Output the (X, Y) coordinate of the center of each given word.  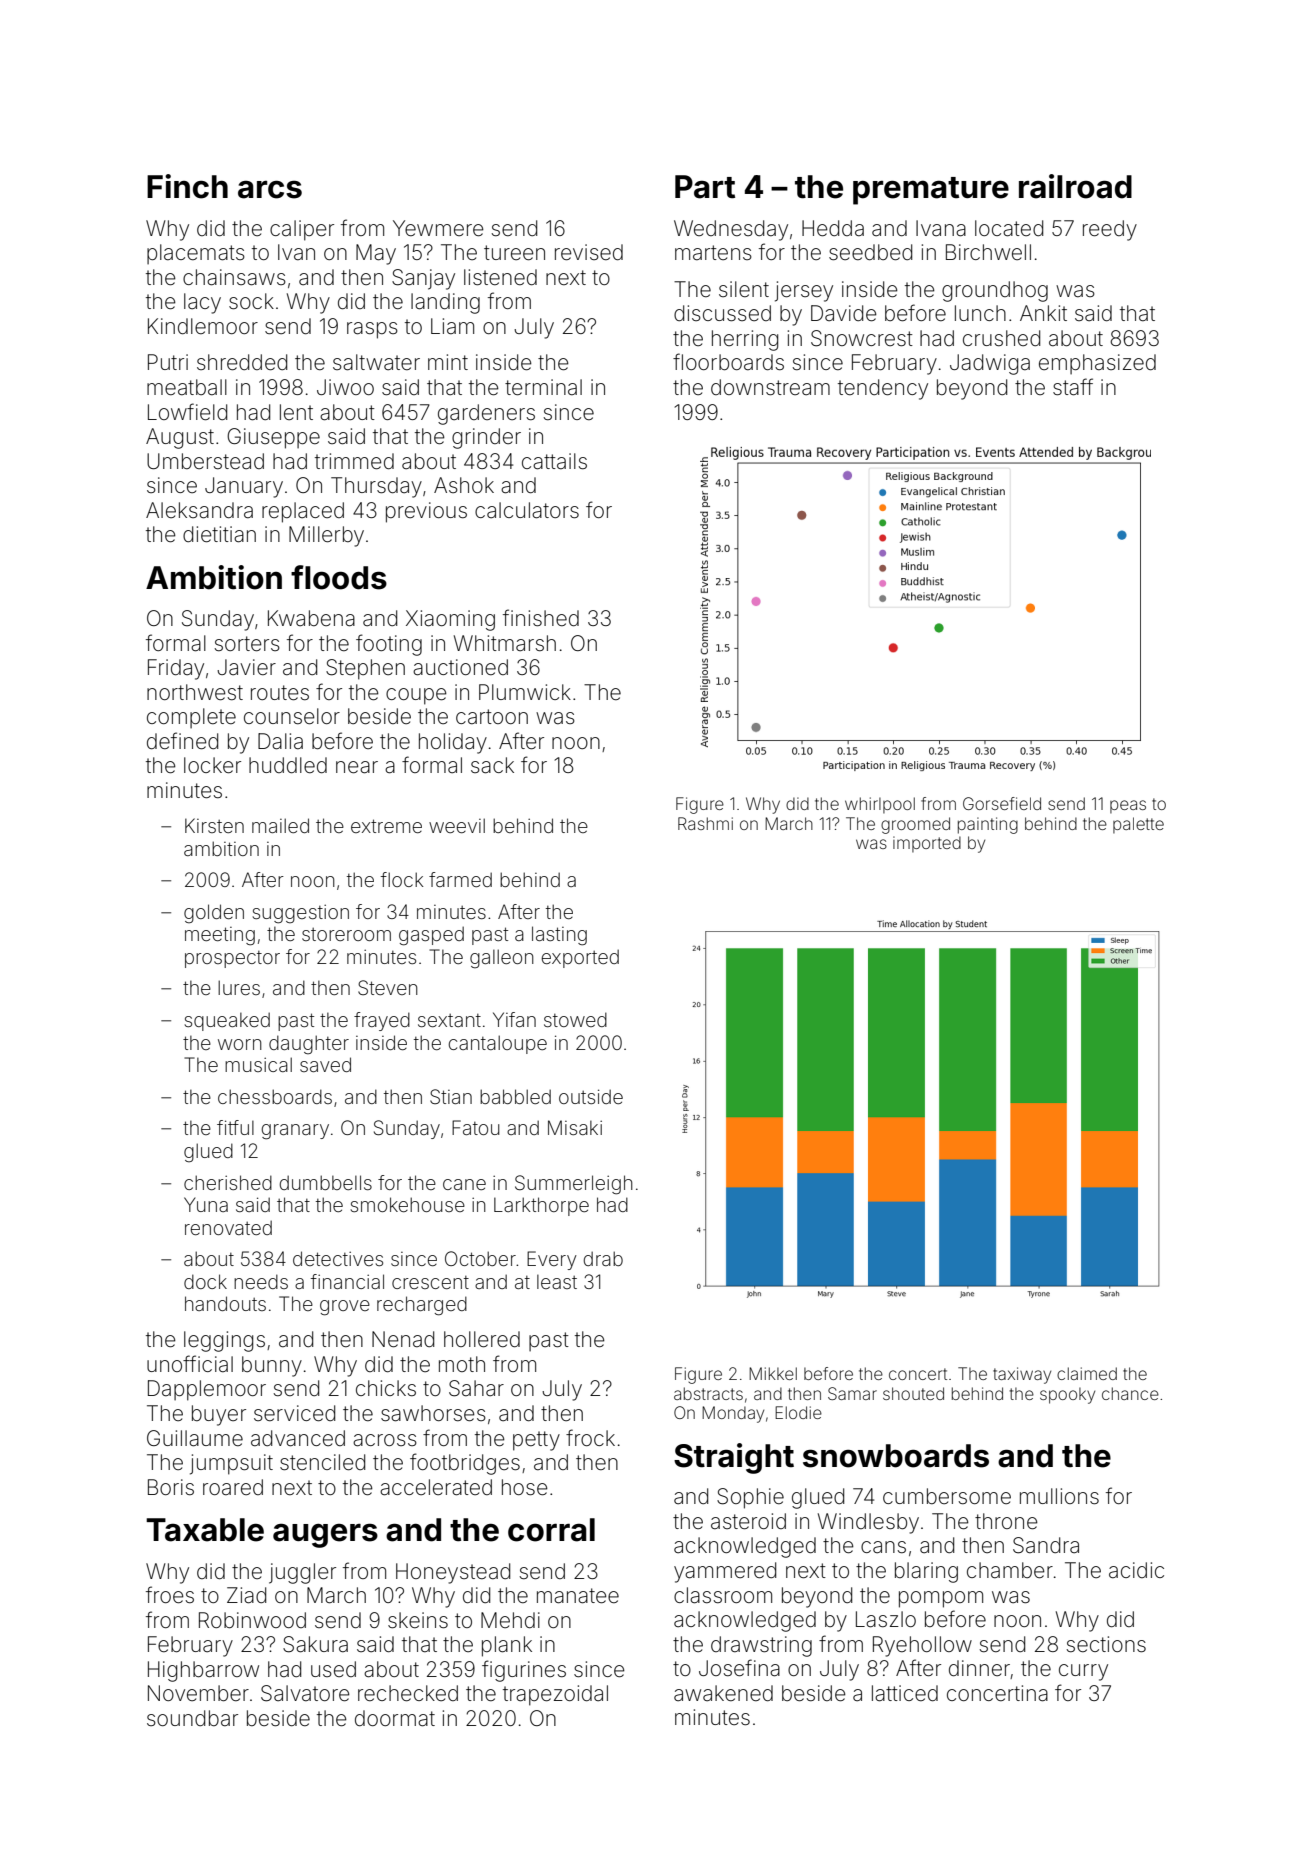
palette (1138, 825)
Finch (187, 186)
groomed (915, 825)
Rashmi (705, 823)
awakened (723, 1693)
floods (339, 577)
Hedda (833, 228)
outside (591, 1096)
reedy (1110, 230)
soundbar (192, 1718)
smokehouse (408, 1204)
